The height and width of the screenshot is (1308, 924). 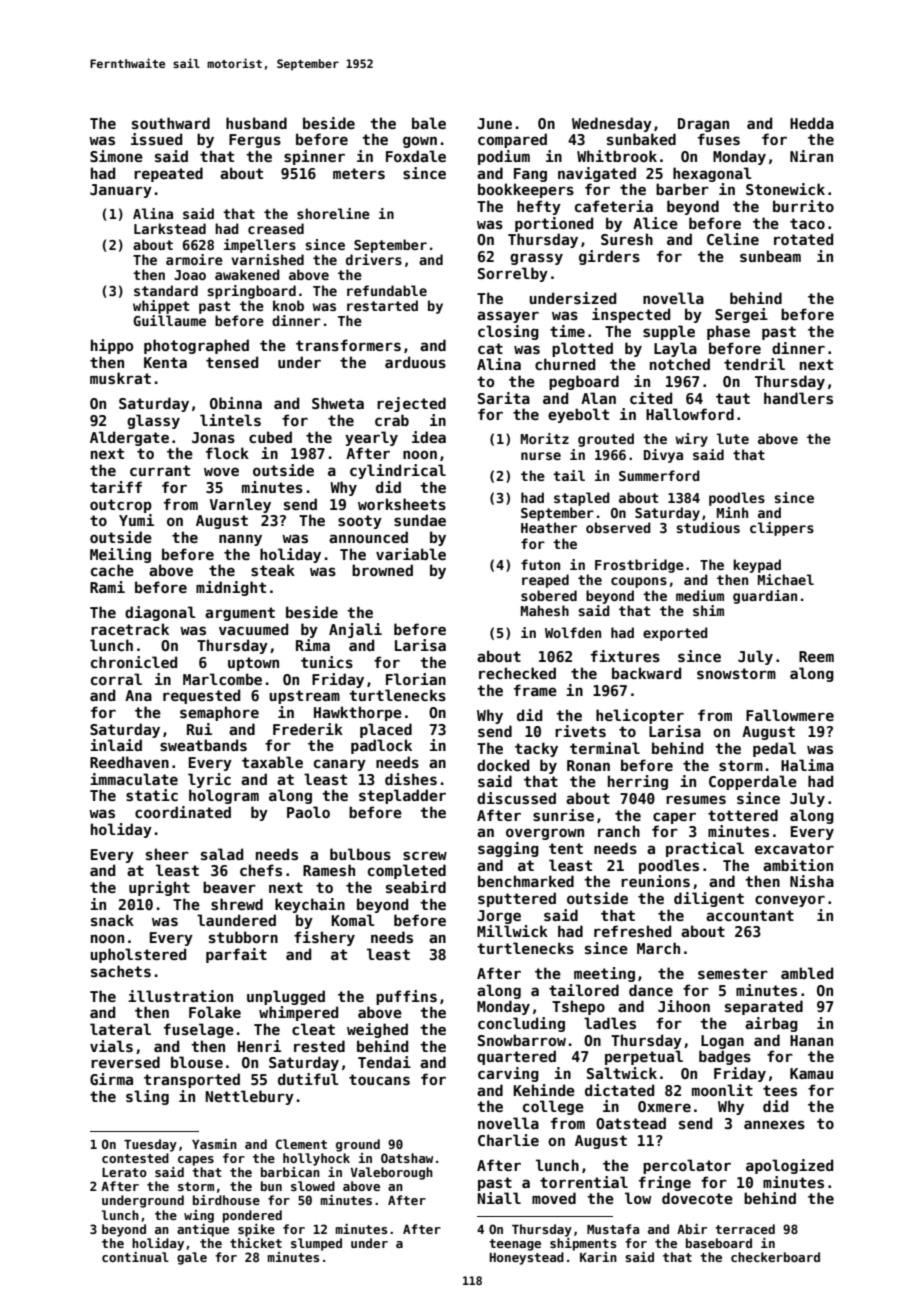 I want to click on Florian, so click(x=416, y=679).
